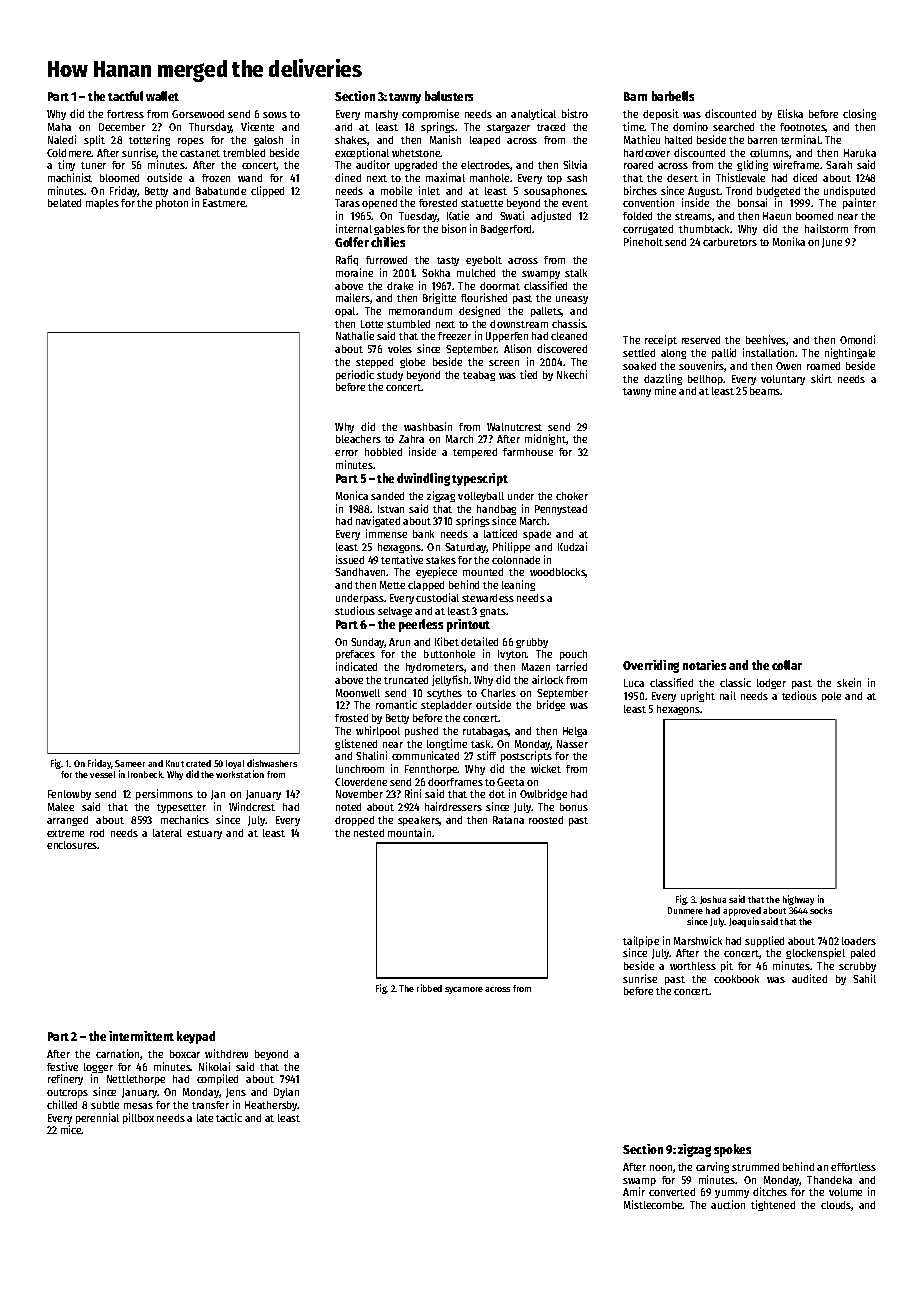  What do you see at coordinates (532, 643) in the screenshot?
I see `grubby` at bounding box center [532, 643].
